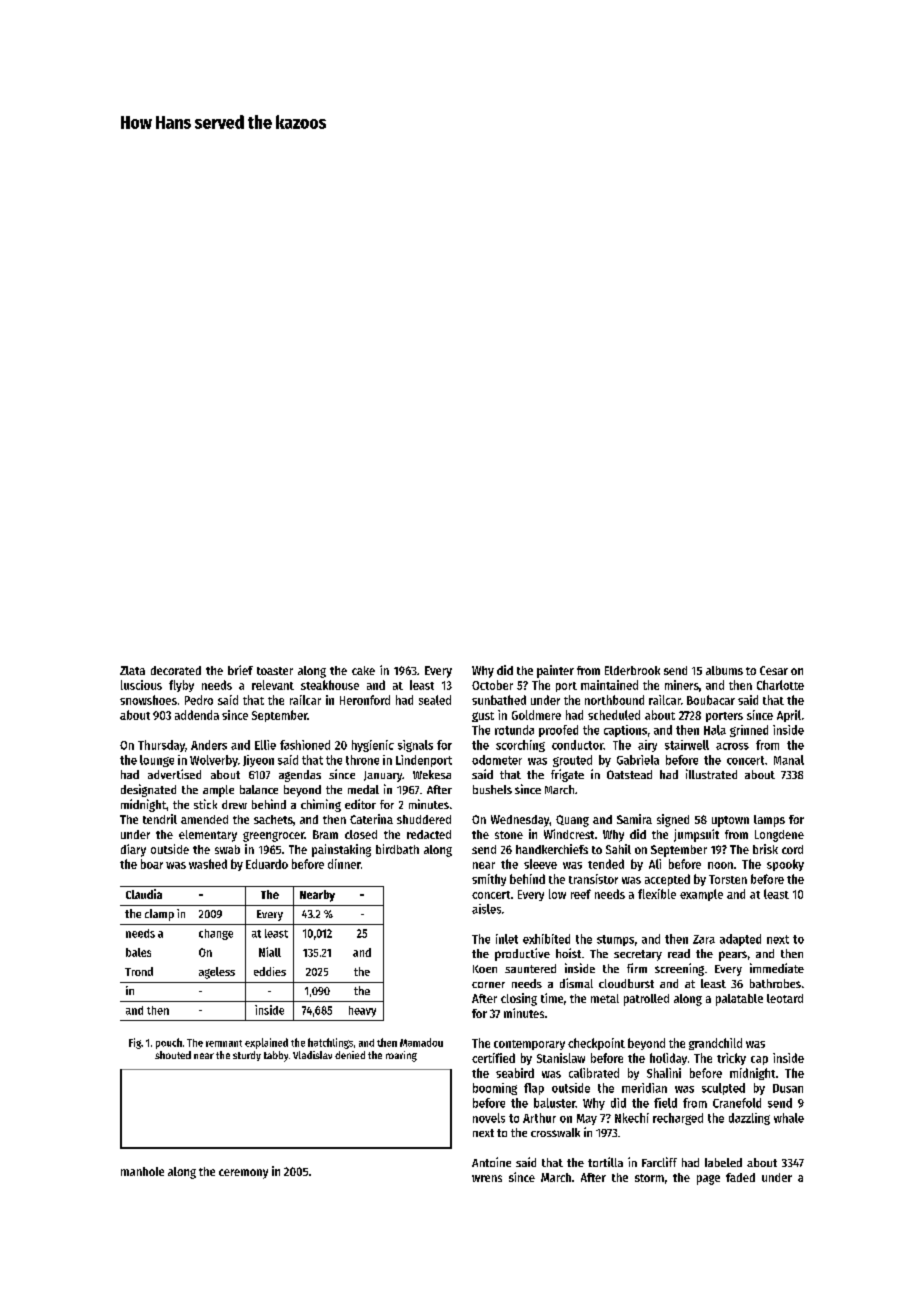 The width and height of the document is (924, 1308). Describe the element at coordinates (138, 952) in the document. I see `bales` at that location.
